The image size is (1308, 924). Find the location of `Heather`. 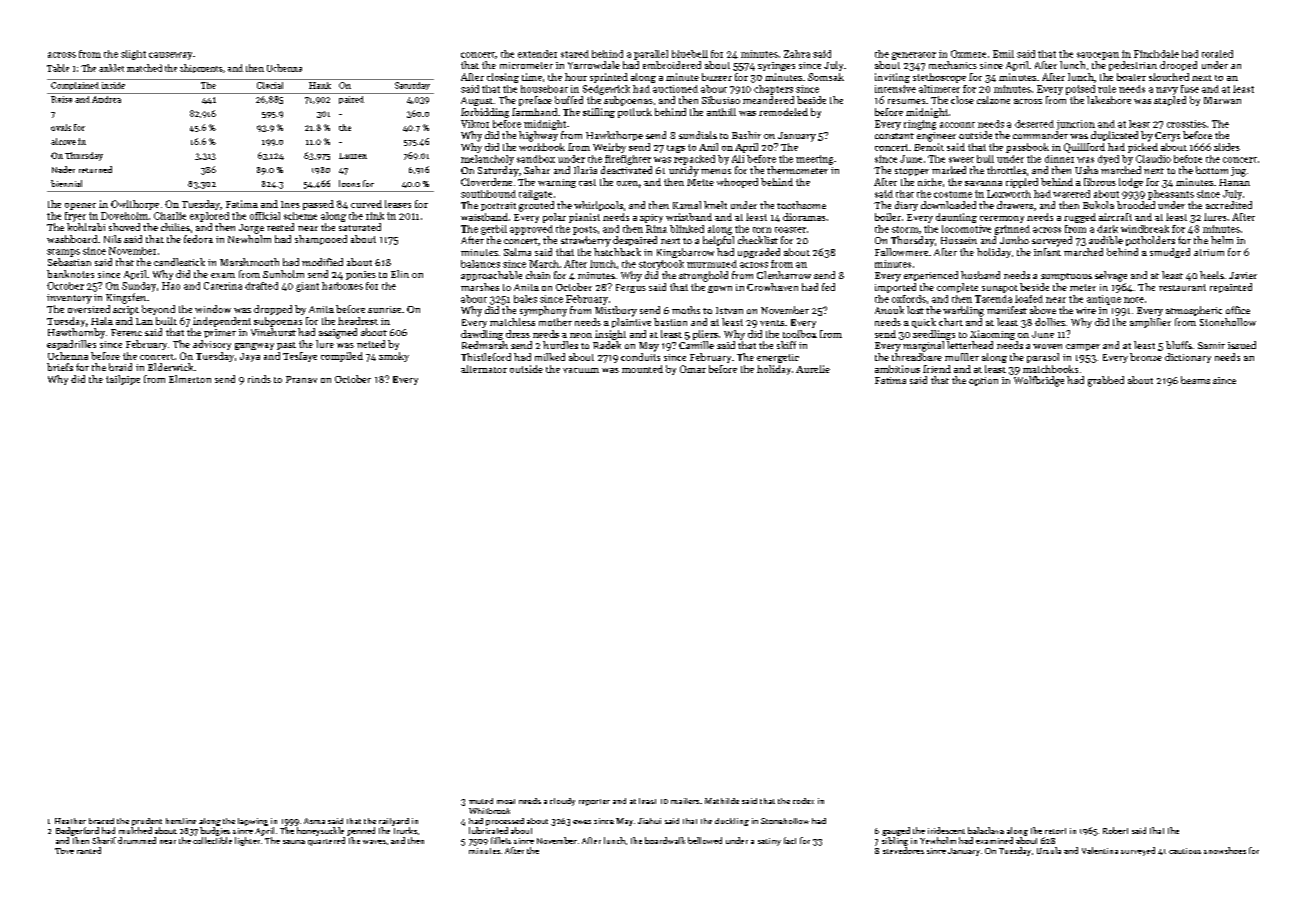

Heather is located at coordinates (70, 821).
